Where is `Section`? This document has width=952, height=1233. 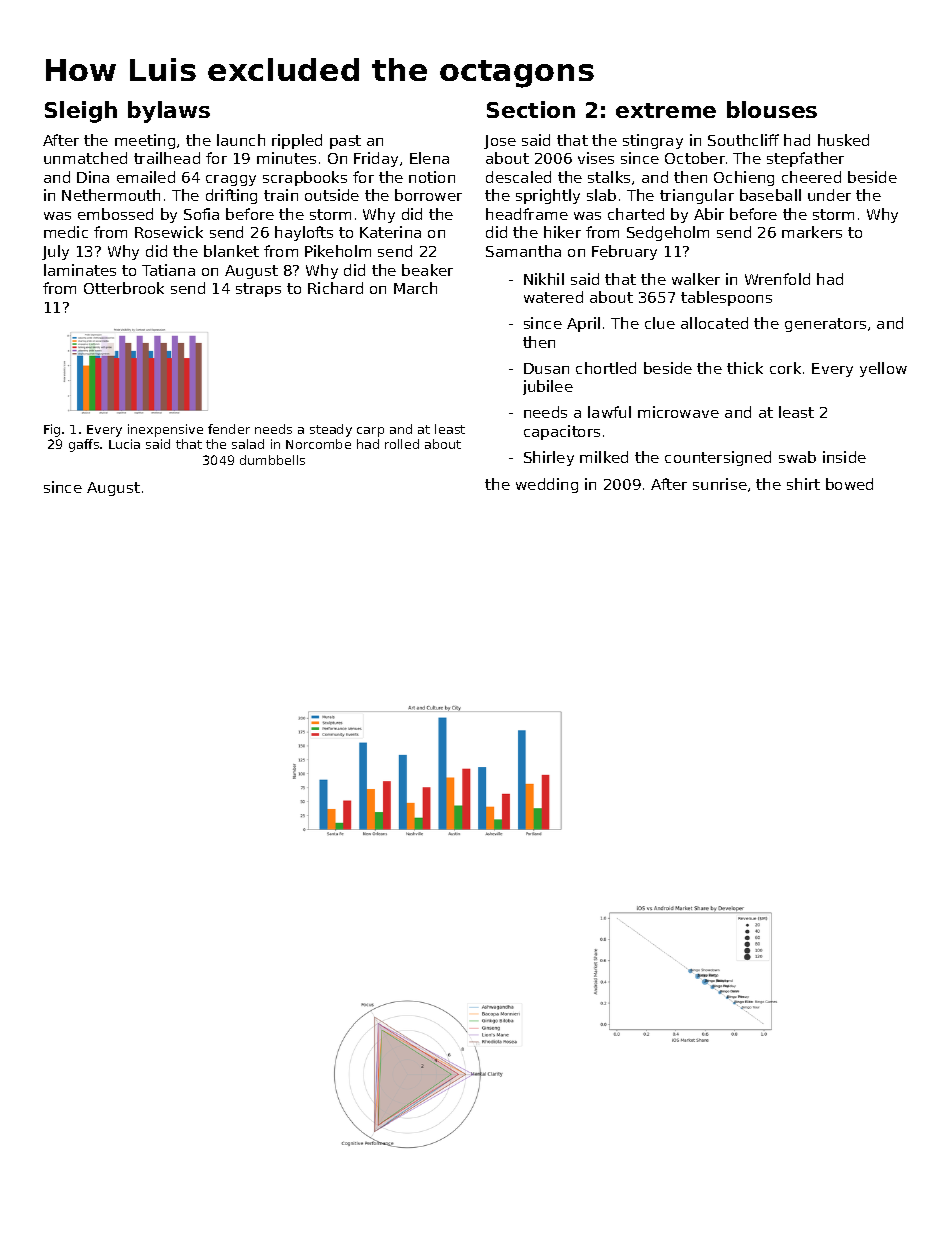 Section is located at coordinates (531, 109).
